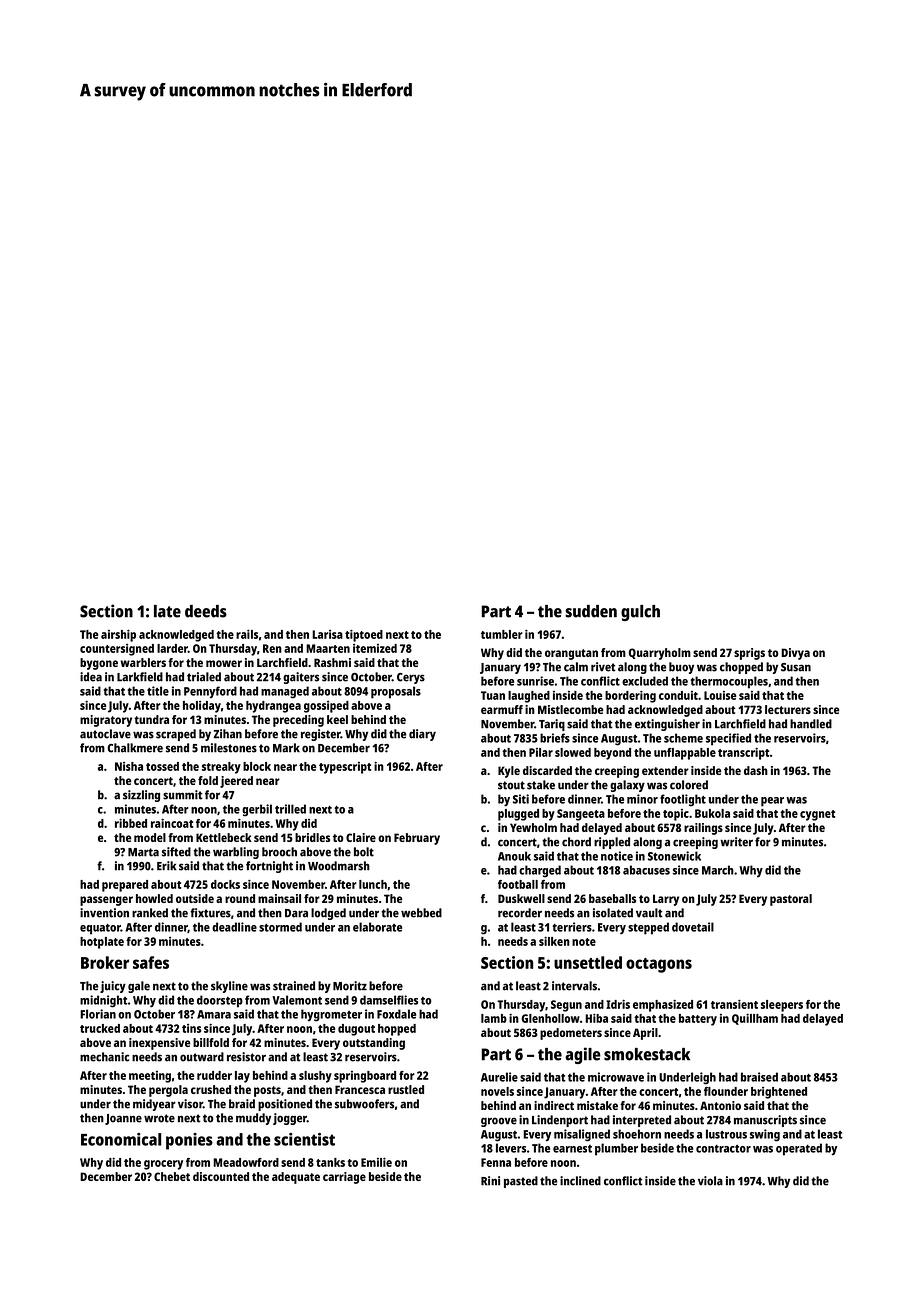 This document has height=1308, width=924. I want to click on gulch, so click(640, 613).
